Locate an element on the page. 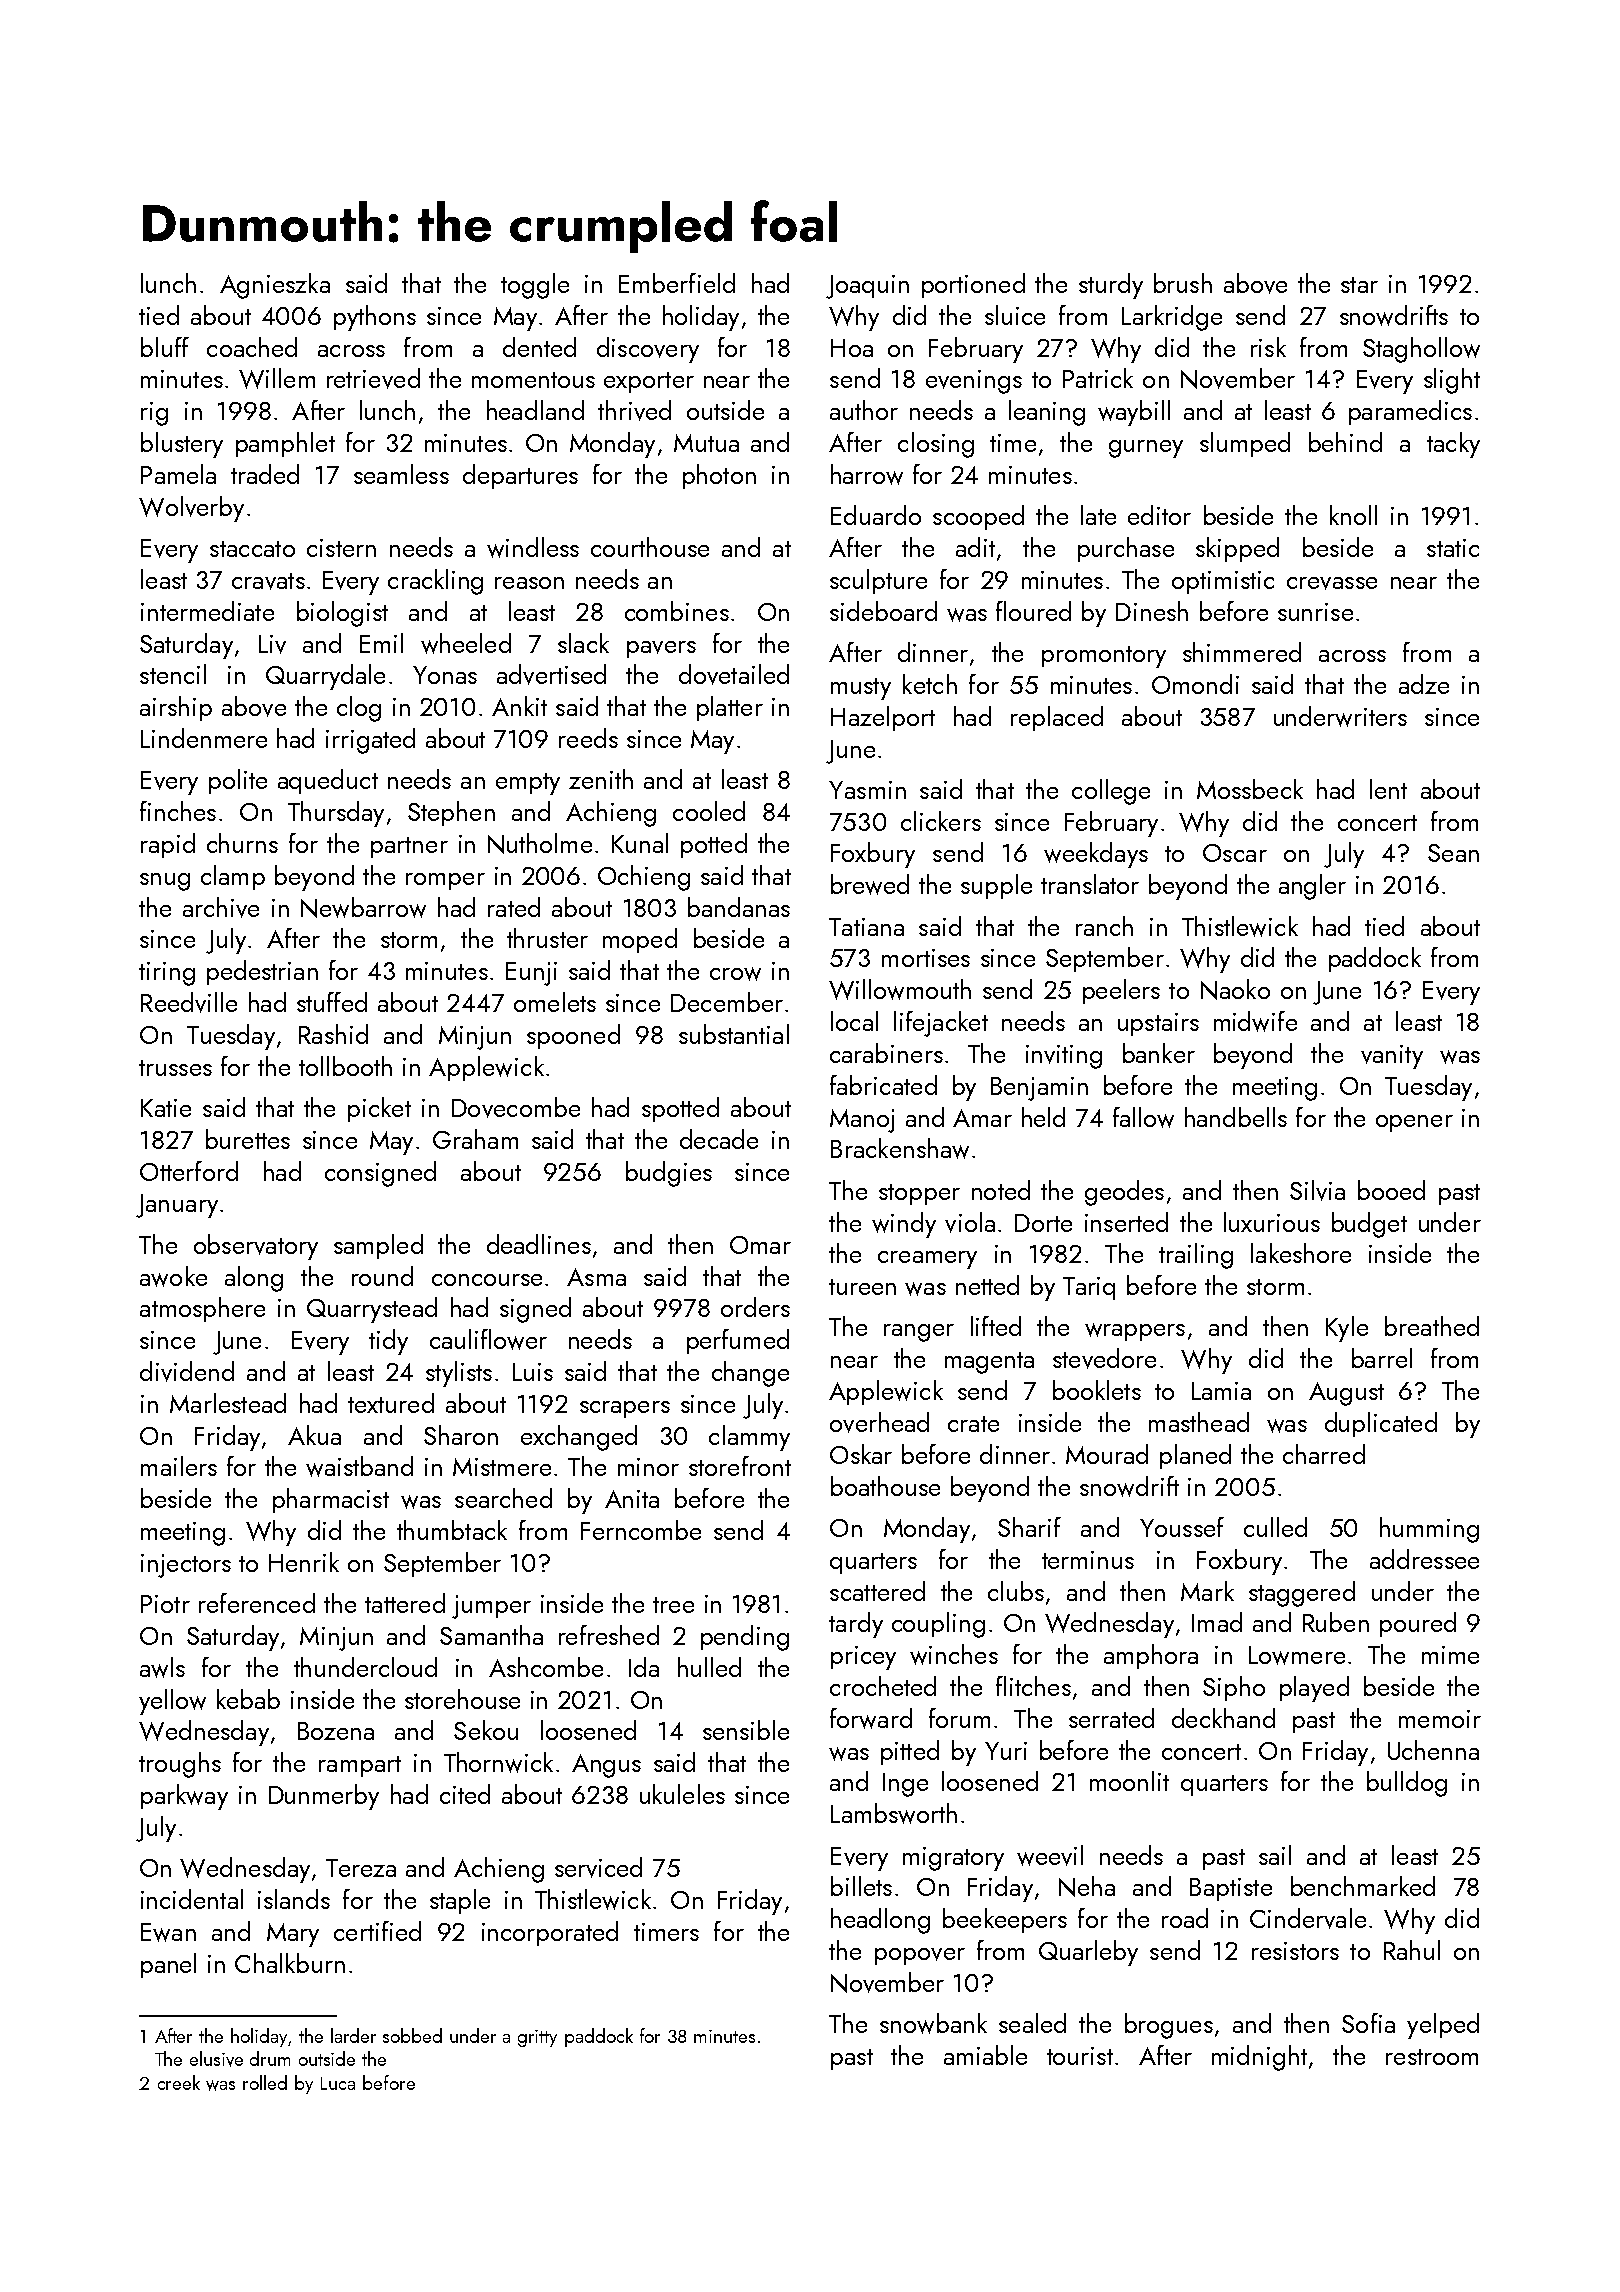  portioned is located at coordinates (973, 285).
